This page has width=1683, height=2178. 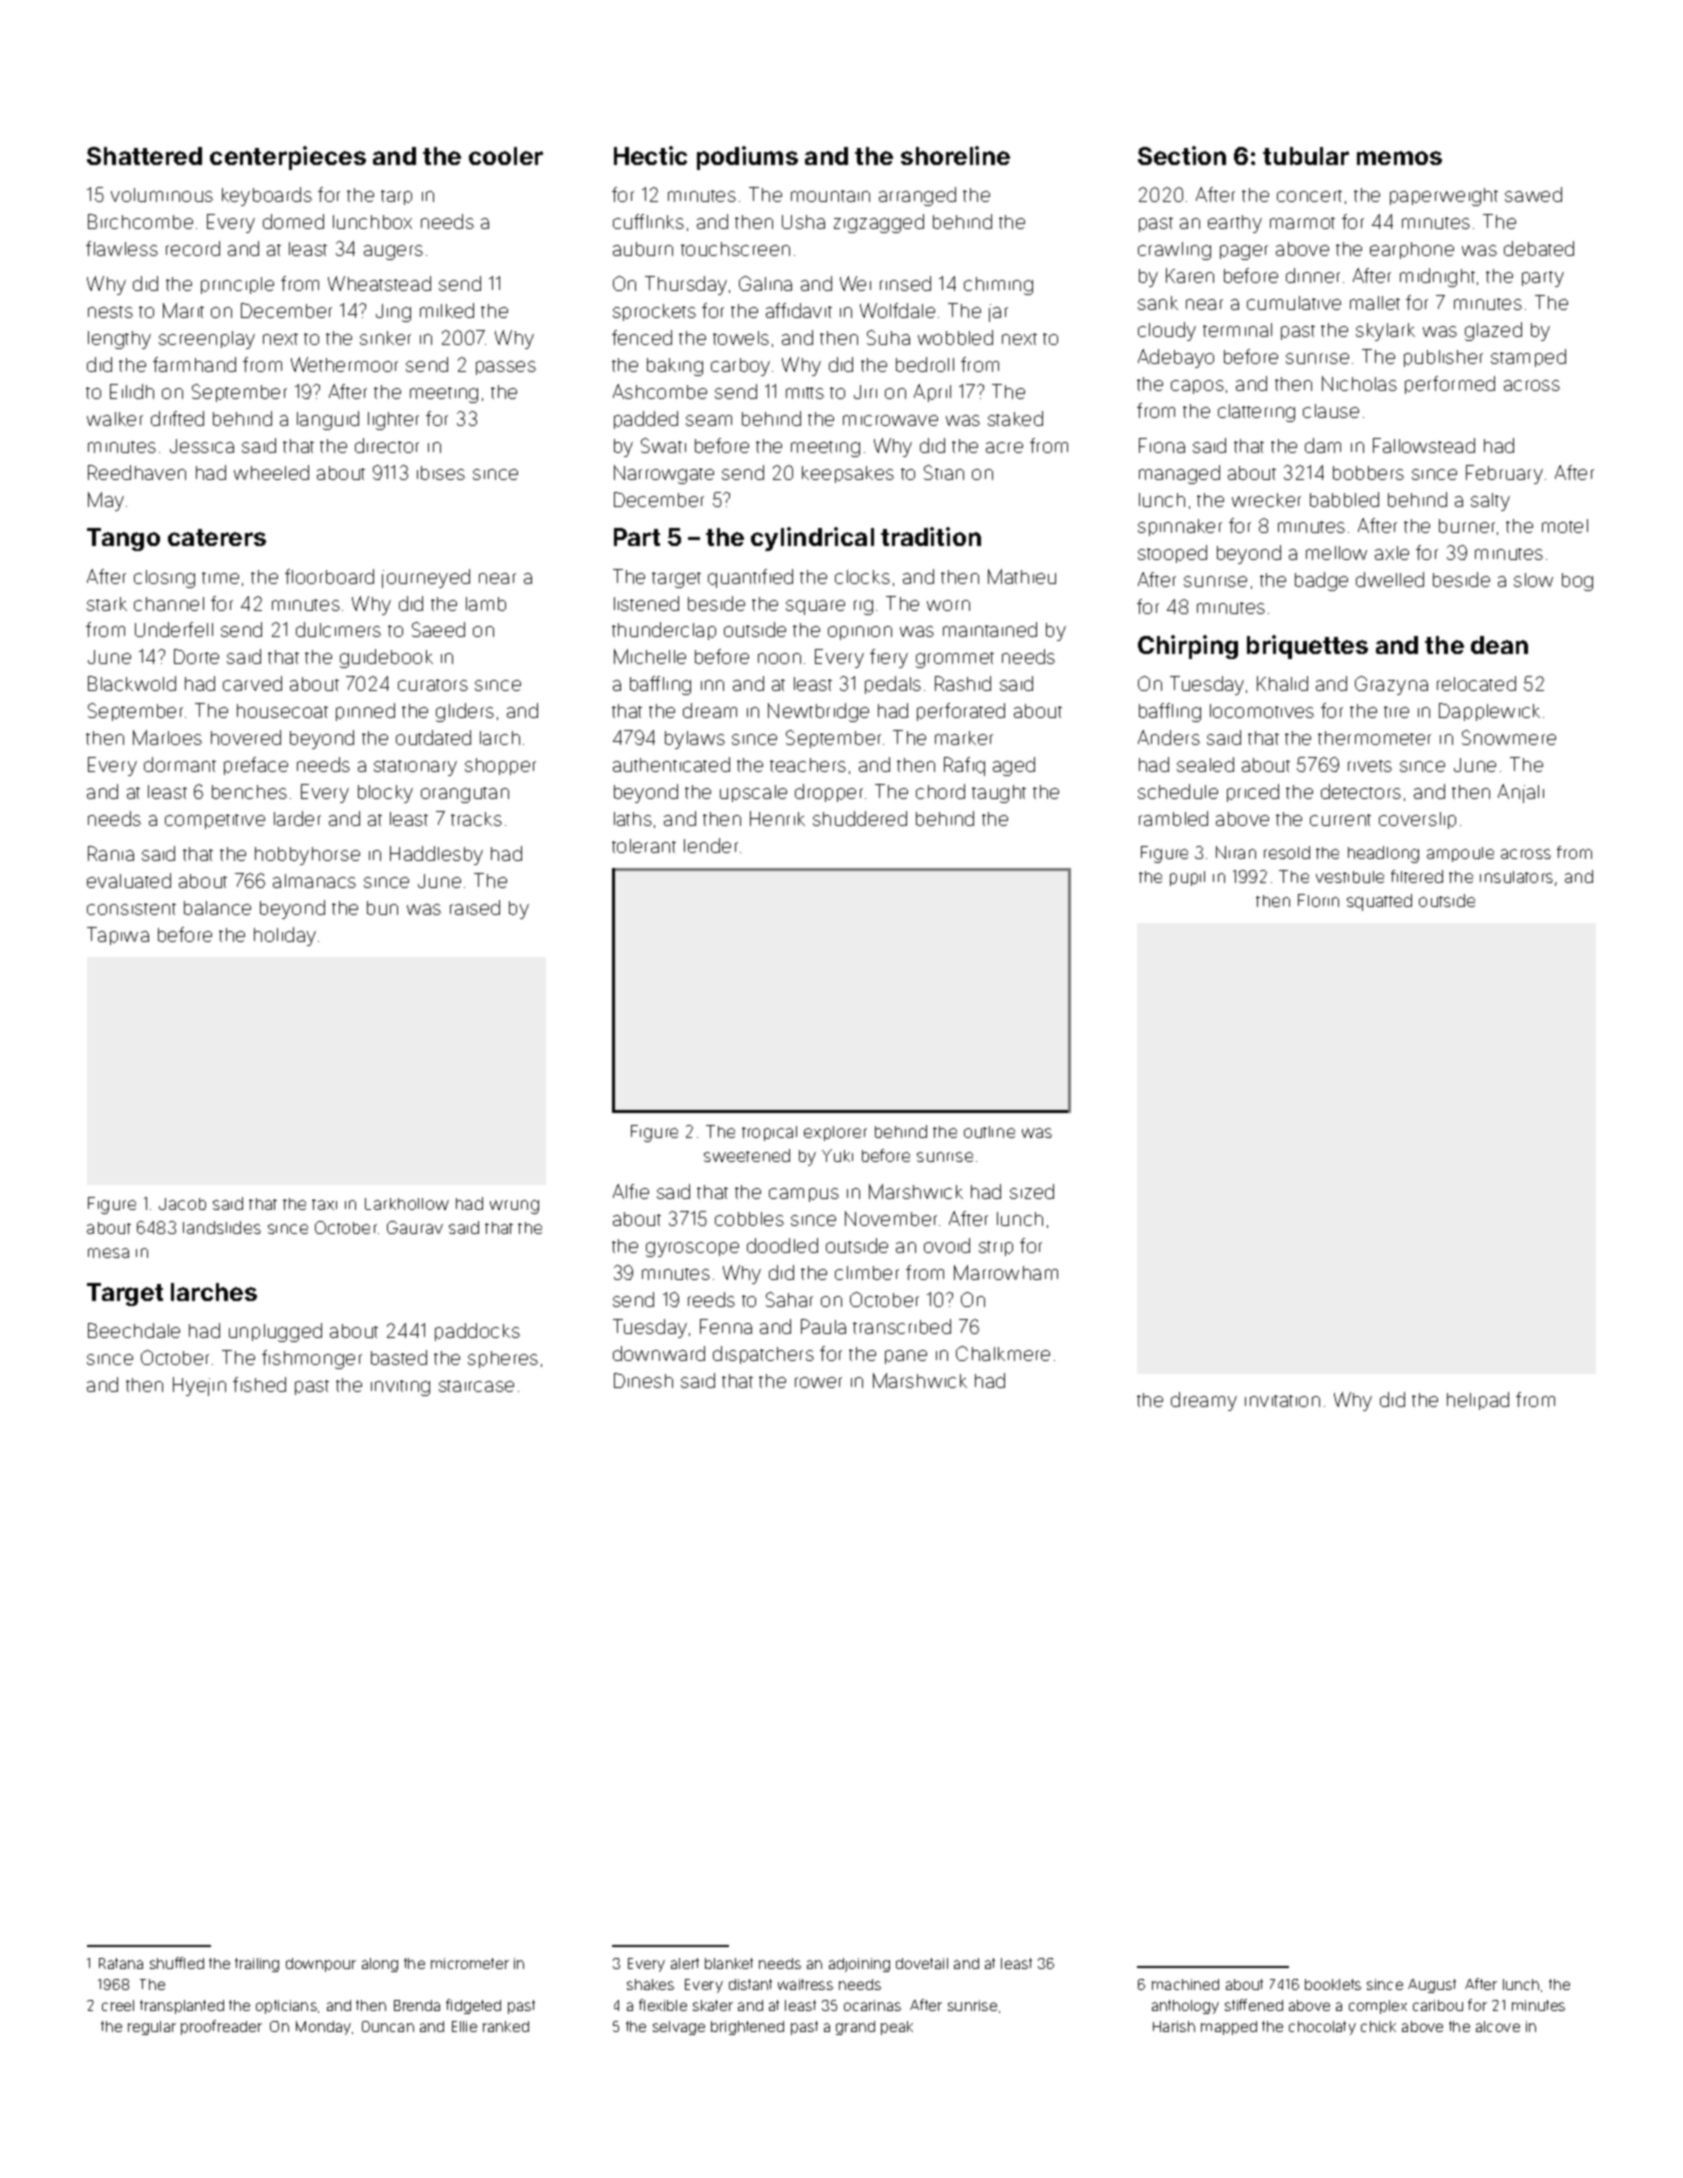 I want to click on pupil, so click(x=1187, y=878).
